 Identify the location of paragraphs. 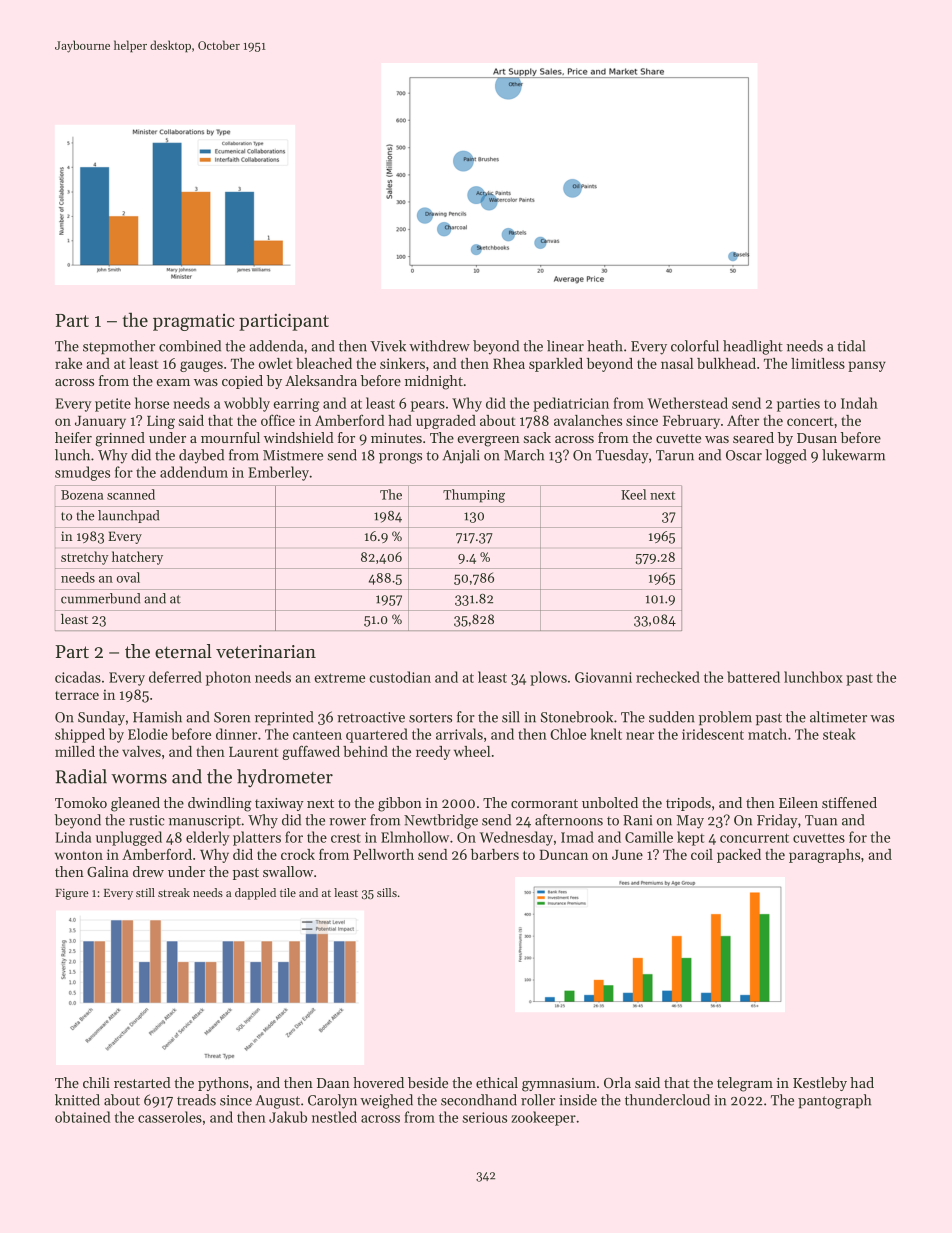
(824, 856).
